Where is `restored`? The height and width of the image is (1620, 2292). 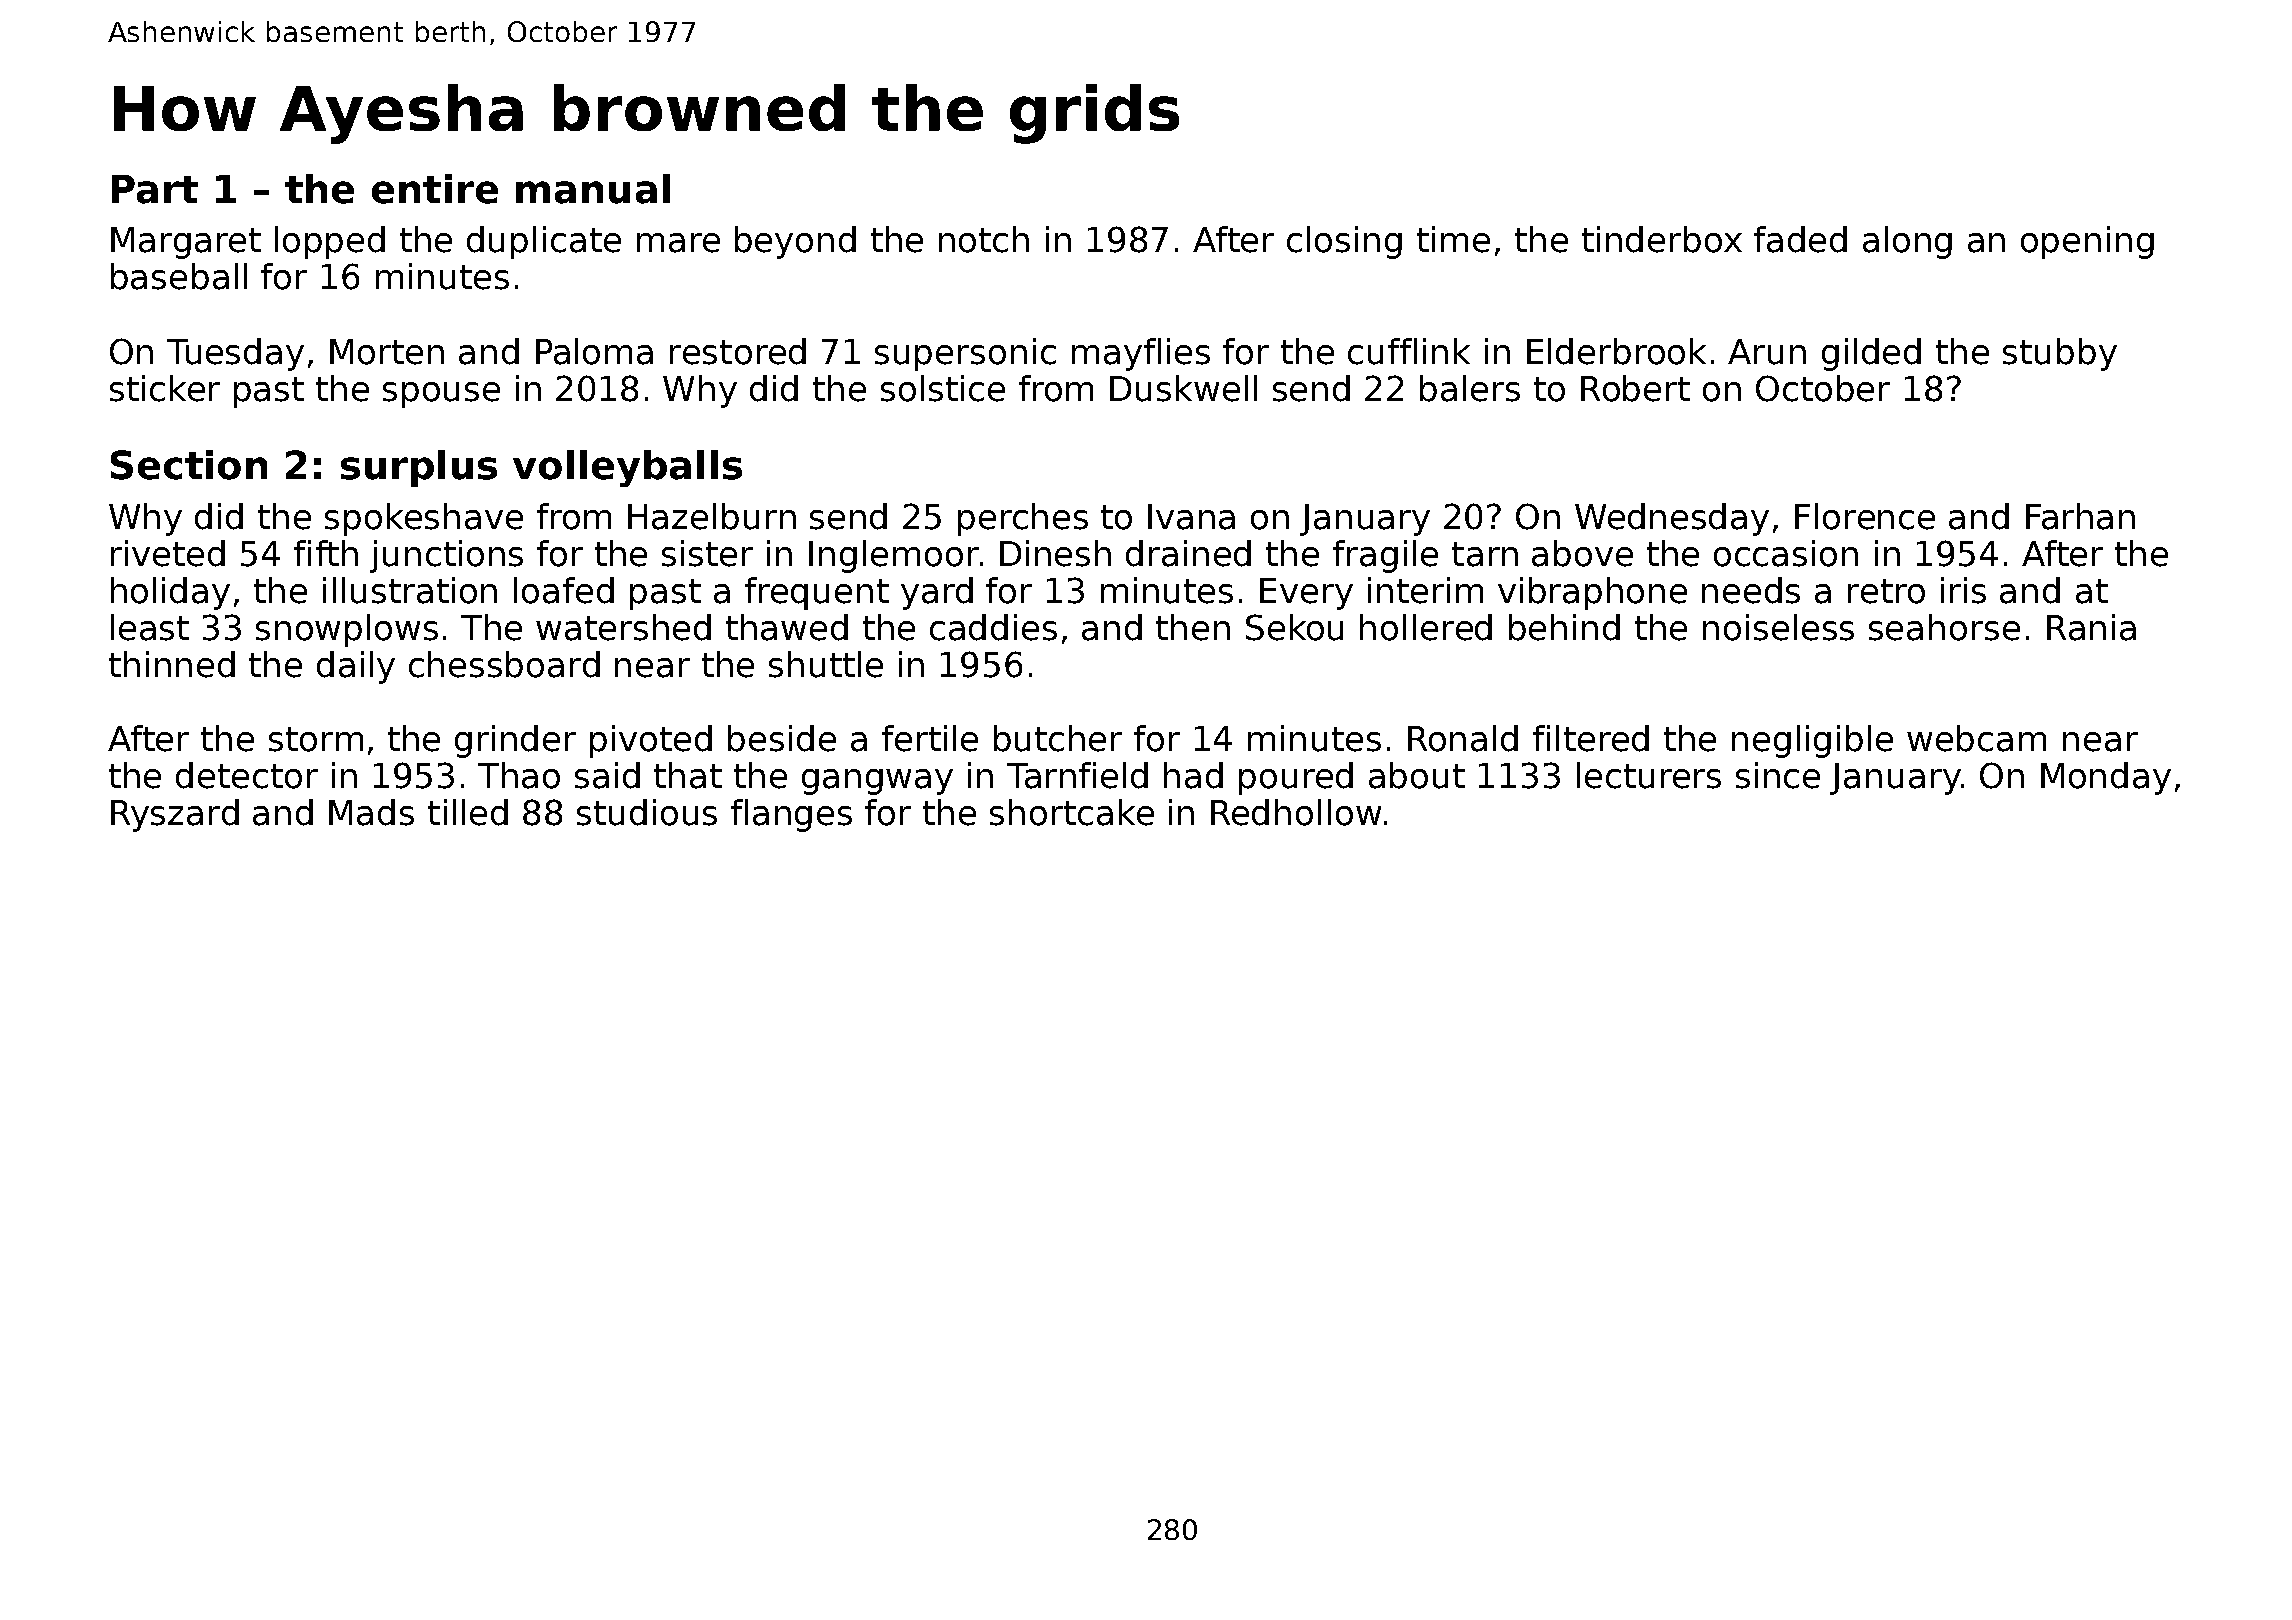 restored is located at coordinates (738, 351).
